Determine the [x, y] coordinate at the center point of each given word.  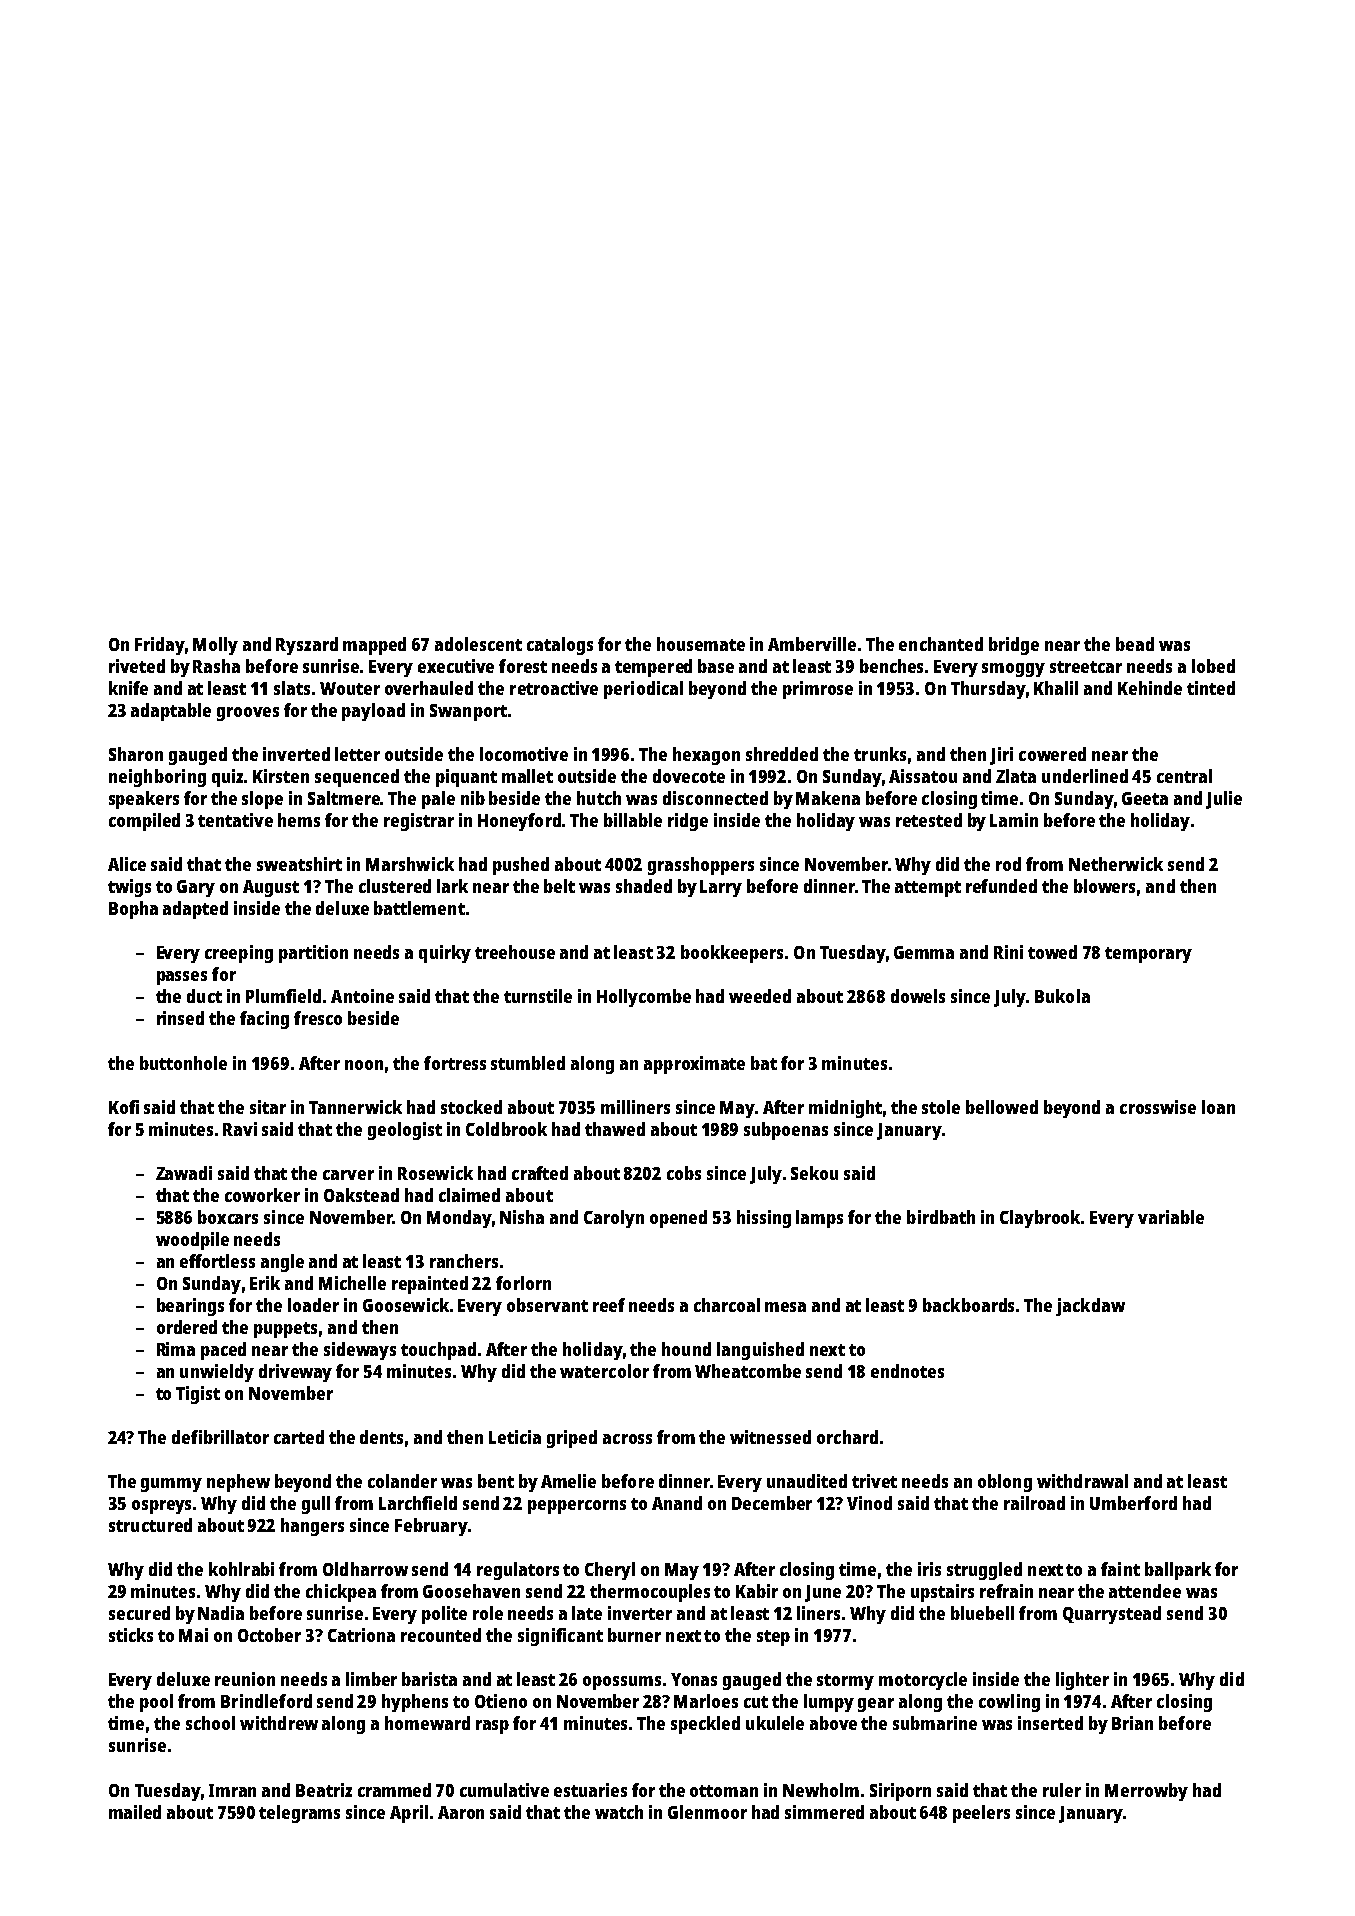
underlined [1085, 776]
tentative [235, 820]
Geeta [1145, 798]
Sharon [136, 754]
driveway [295, 1373]
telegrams [299, 1814]
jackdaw [1090, 1307]
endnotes [907, 1371]
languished [760, 1351]
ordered [187, 1327]
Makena [828, 798]
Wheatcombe [748, 1371]
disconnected [715, 798]
